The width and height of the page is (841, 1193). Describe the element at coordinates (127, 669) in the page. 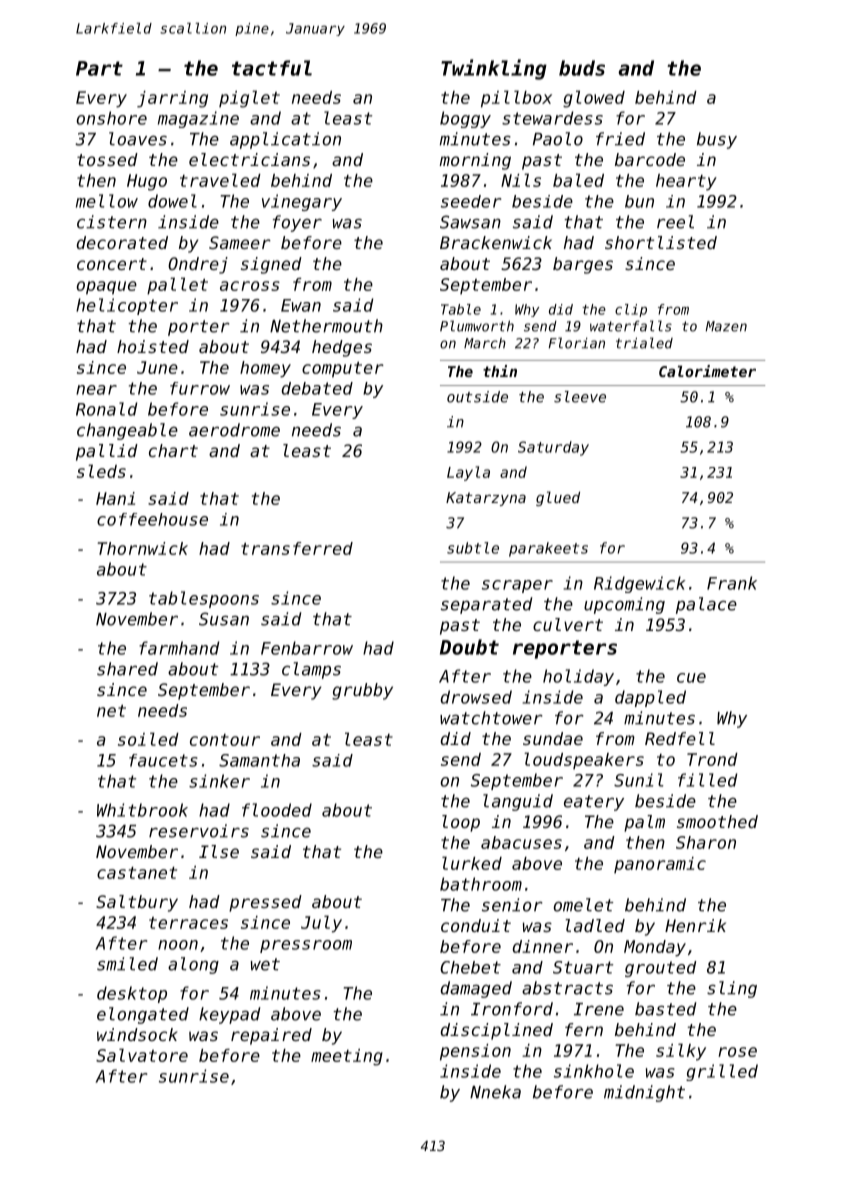

I see `shared` at that location.
